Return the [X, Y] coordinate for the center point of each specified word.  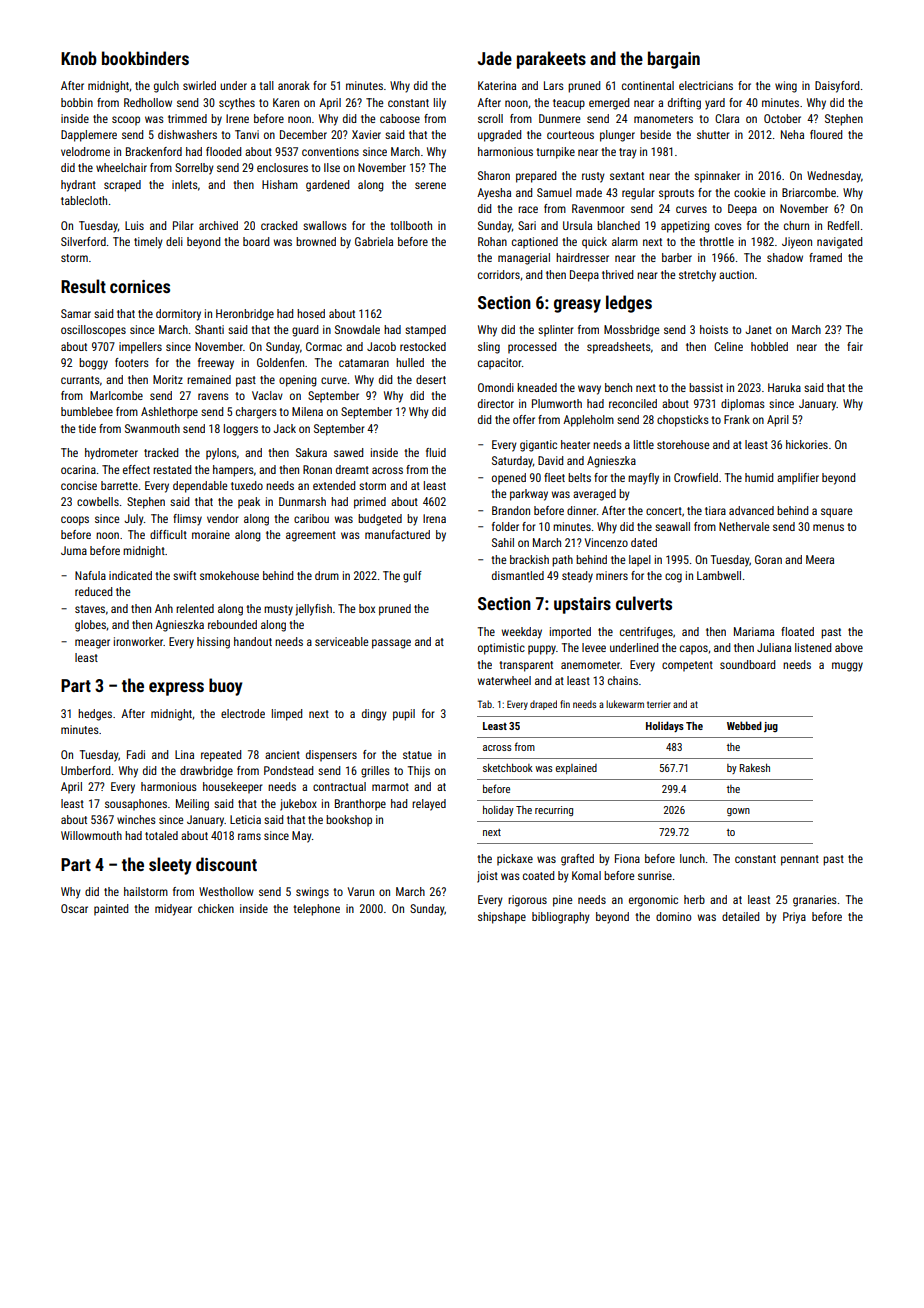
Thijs [419, 772]
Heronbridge [245, 315]
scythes [237, 104]
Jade [495, 58]
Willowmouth [91, 835]
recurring [554, 811]
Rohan [492, 241]
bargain [674, 60]
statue [417, 755]
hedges [95, 715]
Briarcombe [809, 192]
